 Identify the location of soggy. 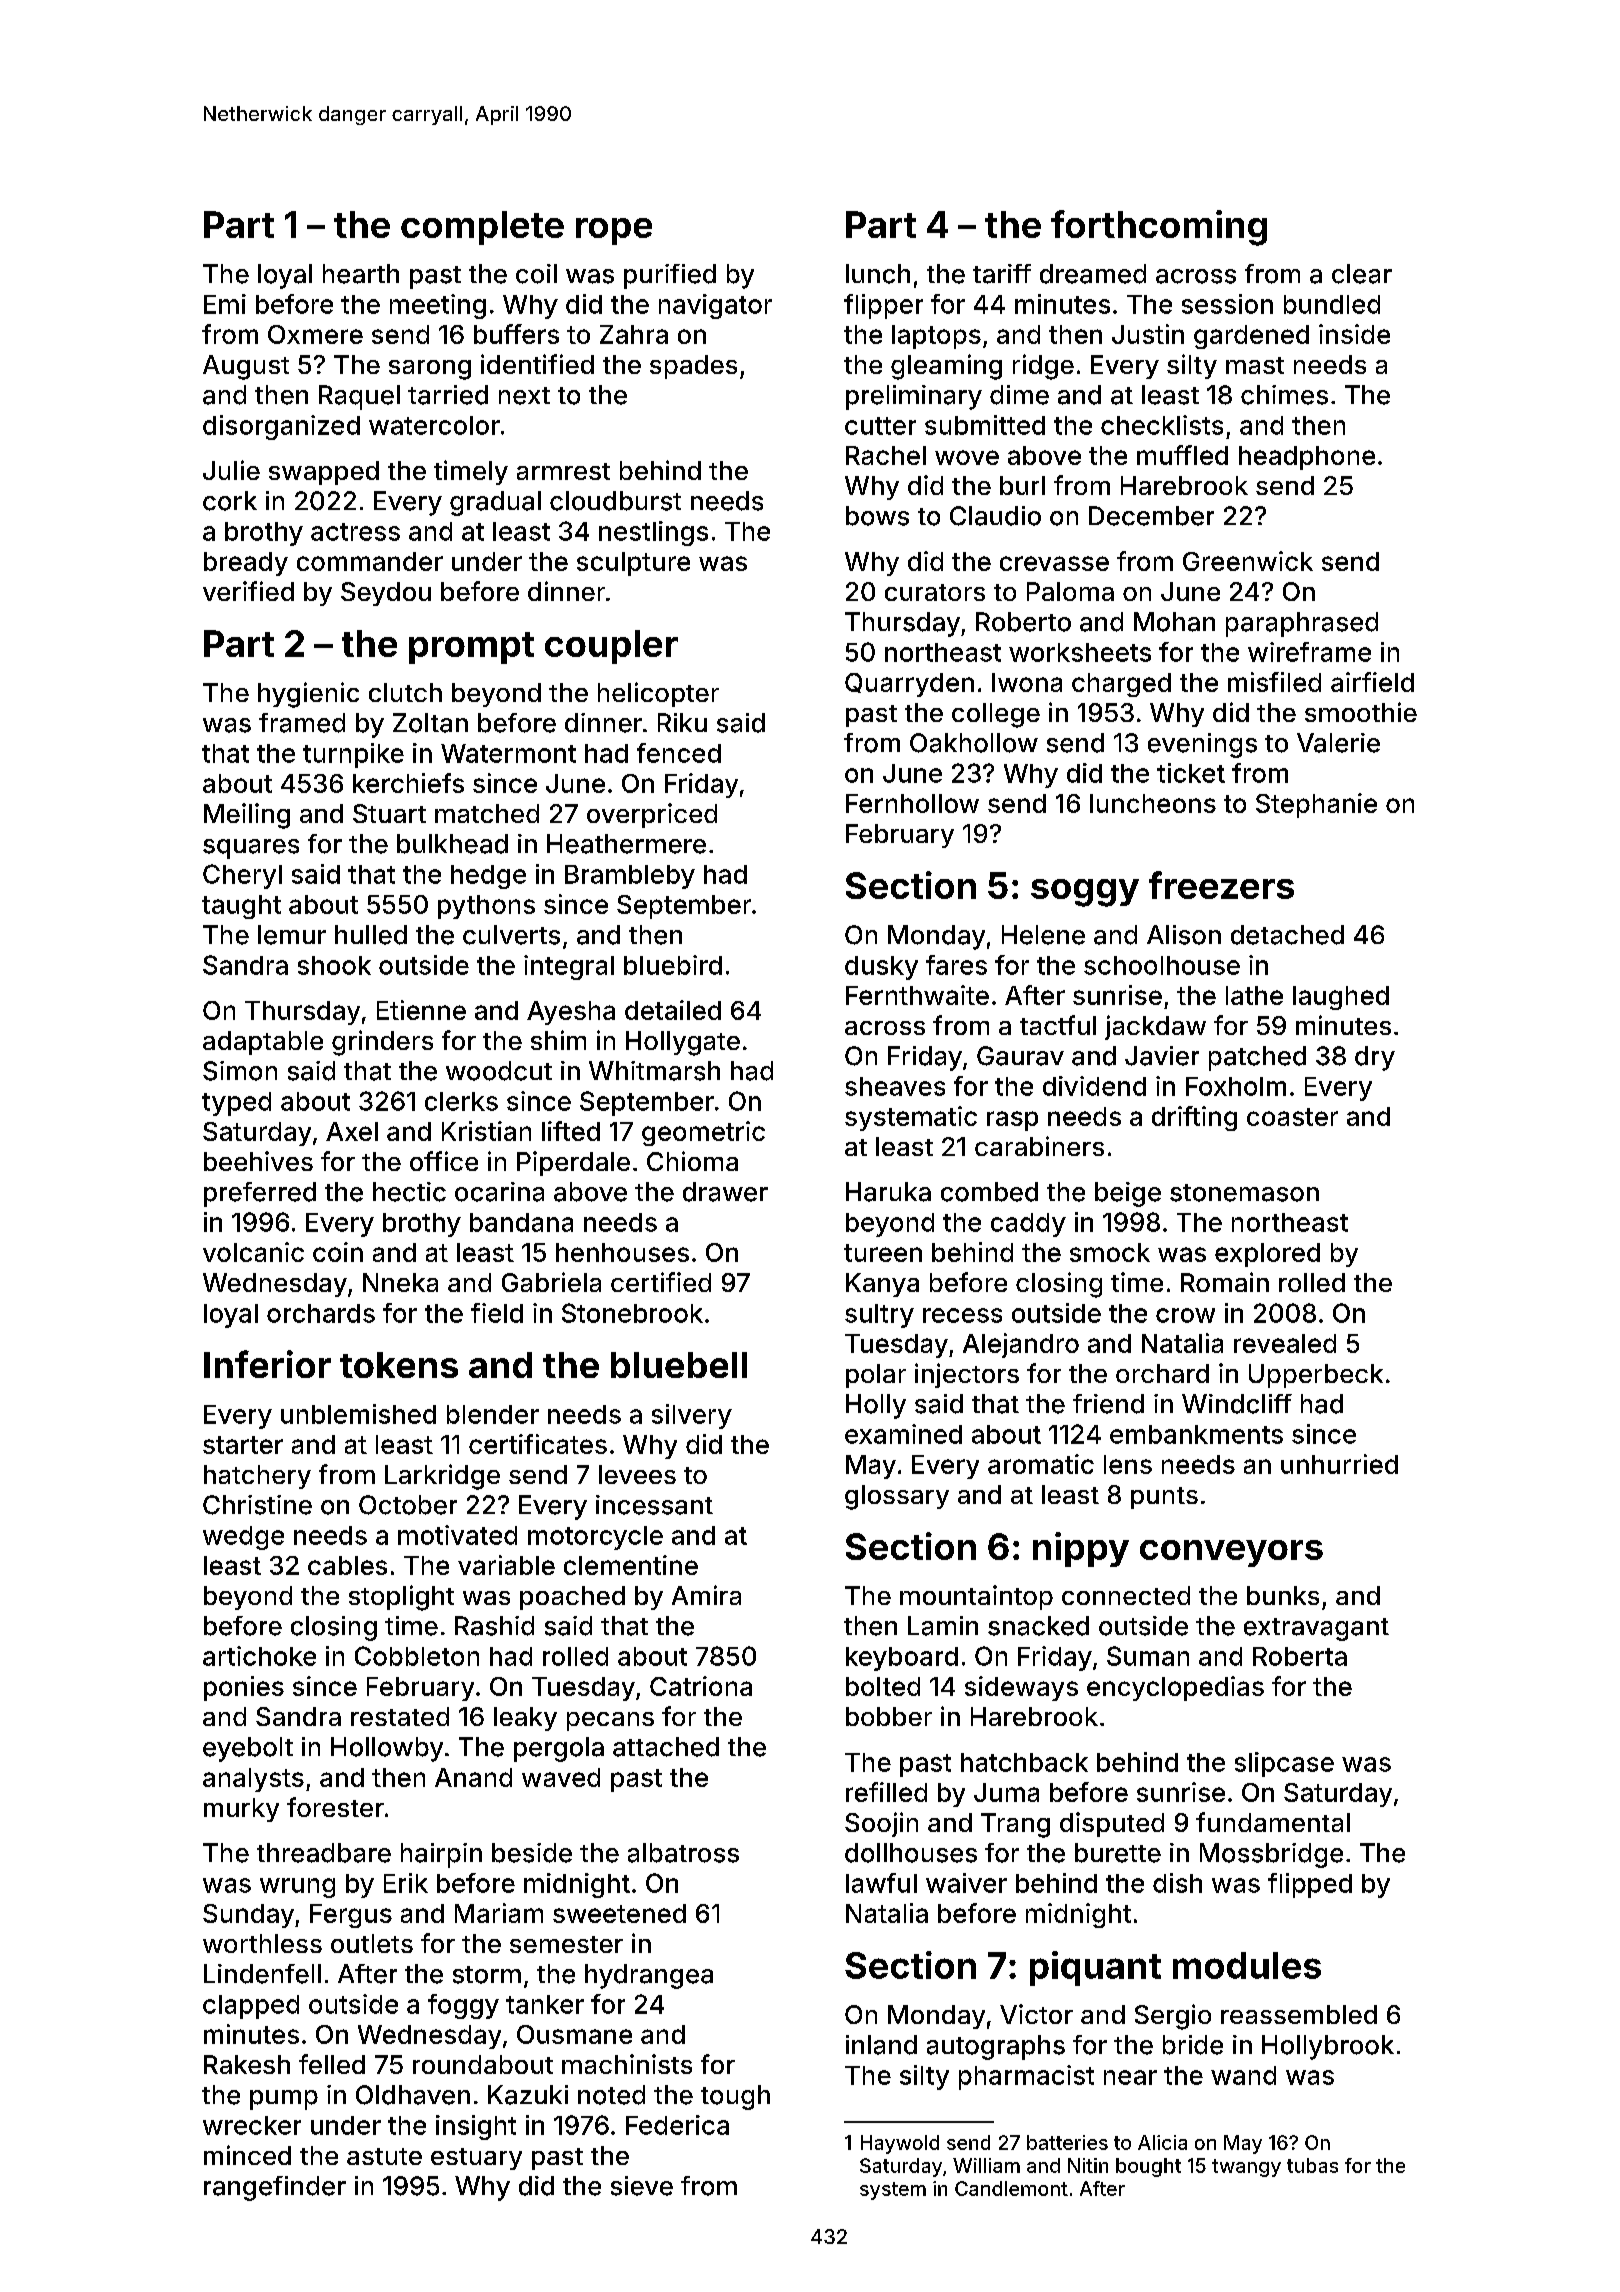
(1085, 893).
